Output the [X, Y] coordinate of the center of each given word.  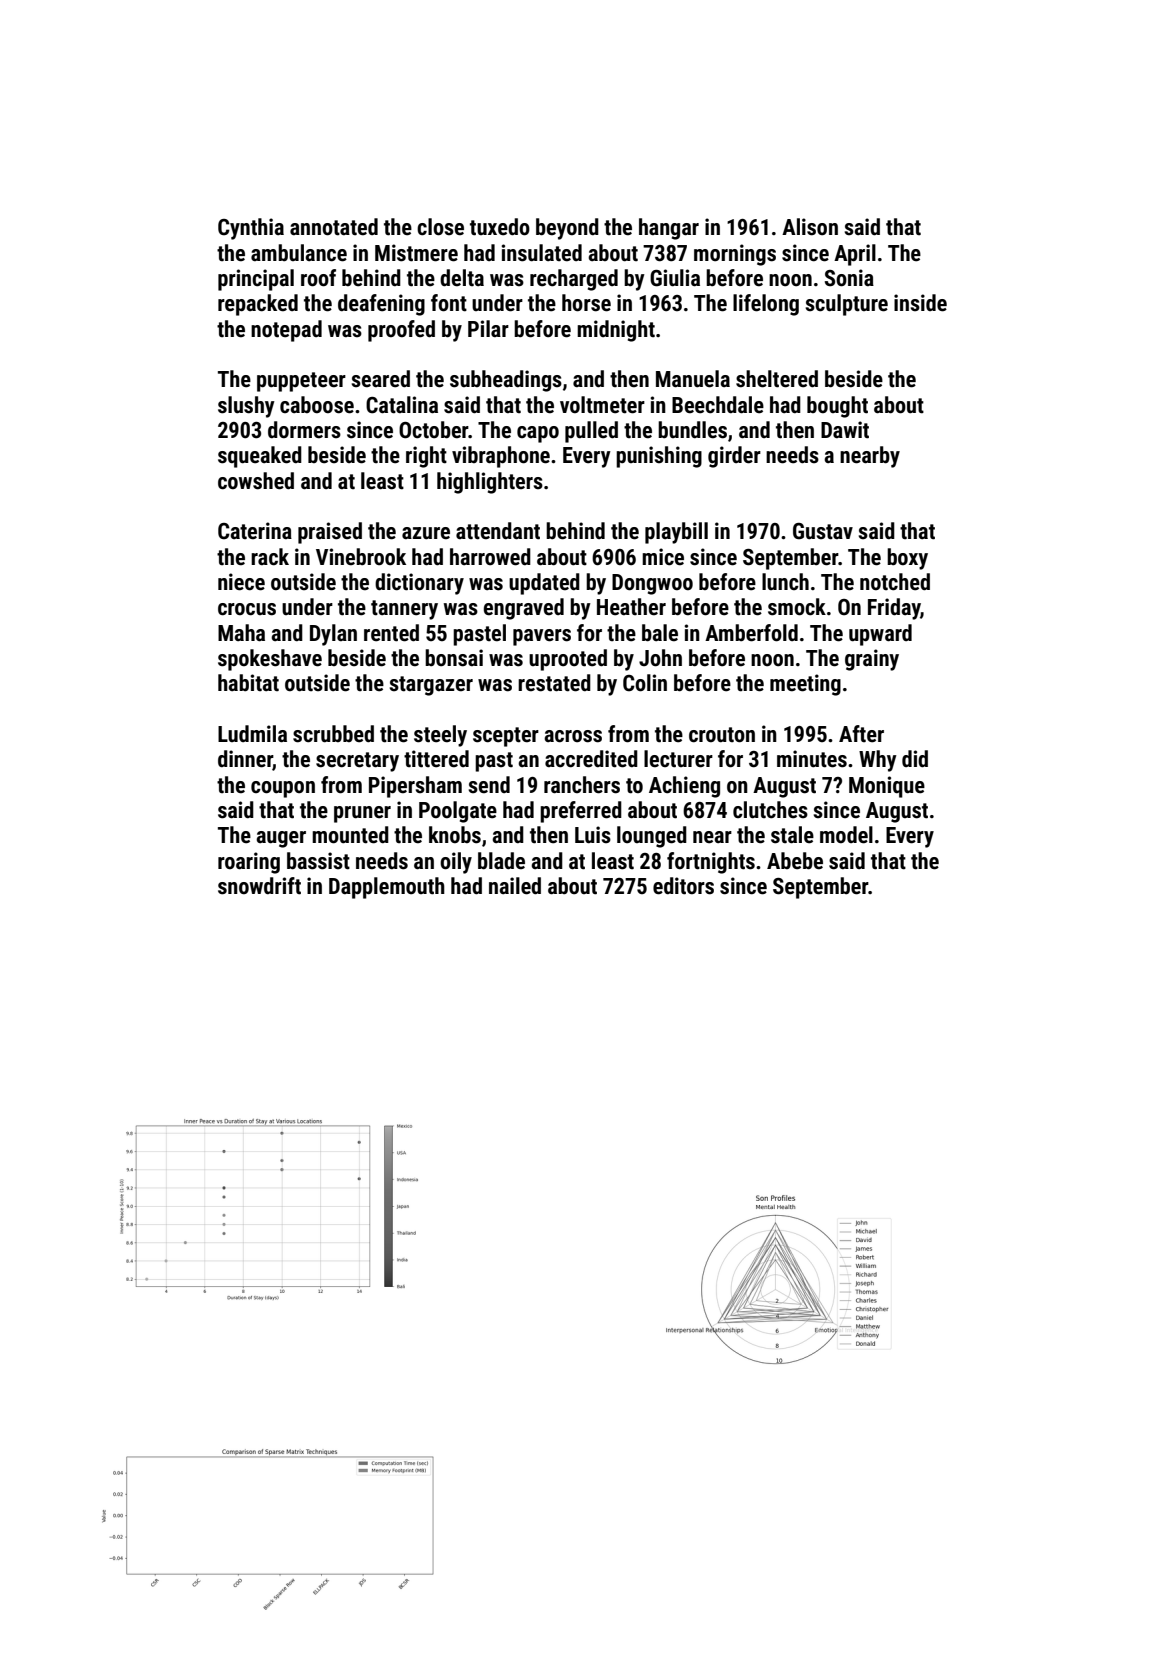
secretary [357, 762]
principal [256, 280]
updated [544, 584]
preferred [581, 812]
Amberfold [751, 633]
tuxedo [500, 227]
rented [391, 633]
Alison [810, 227]
